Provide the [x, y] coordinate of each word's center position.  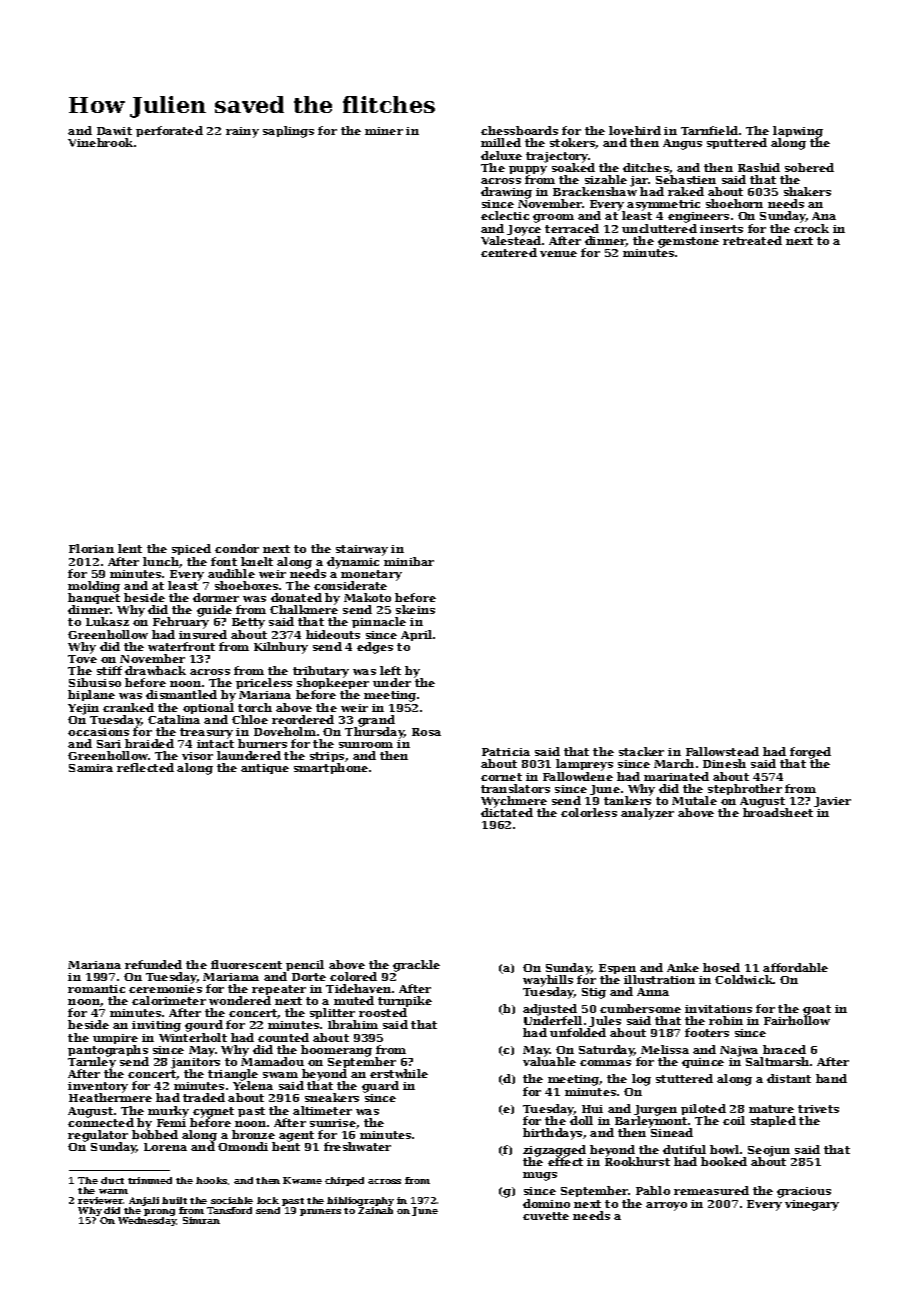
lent [130, 548]
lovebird [635, 130]
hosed [721, 967]
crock [811, 228]
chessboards [519, 130]
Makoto [367, 597]
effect [565, 1162]
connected [101, 1122]
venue [558, 254]
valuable [549, 1062]
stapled [773, 1121]
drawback [155, 670]
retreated [752, 240]
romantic [96, 989]
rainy [242, 132]
